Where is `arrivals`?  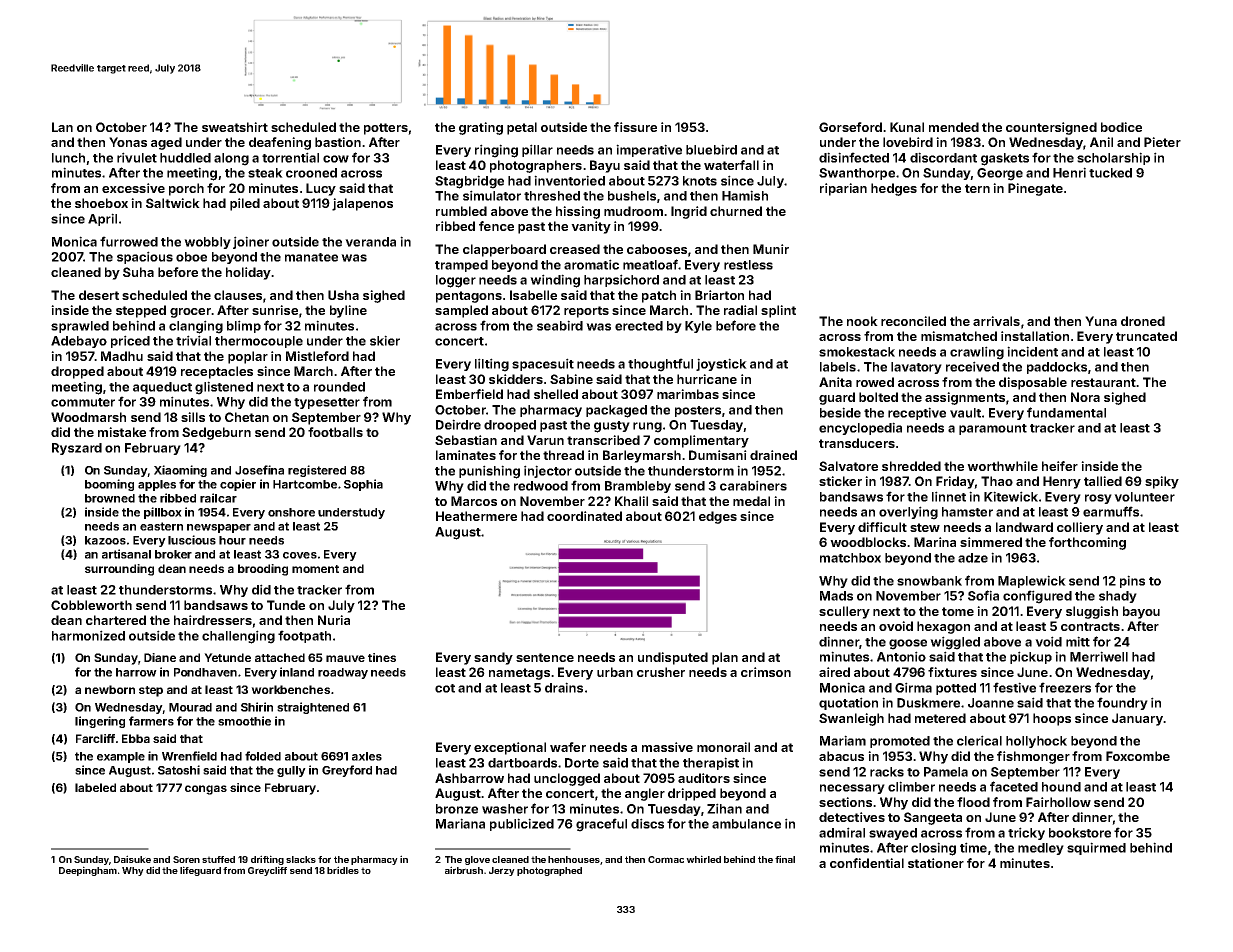
arrivals is located at coordinates (996, 321).
